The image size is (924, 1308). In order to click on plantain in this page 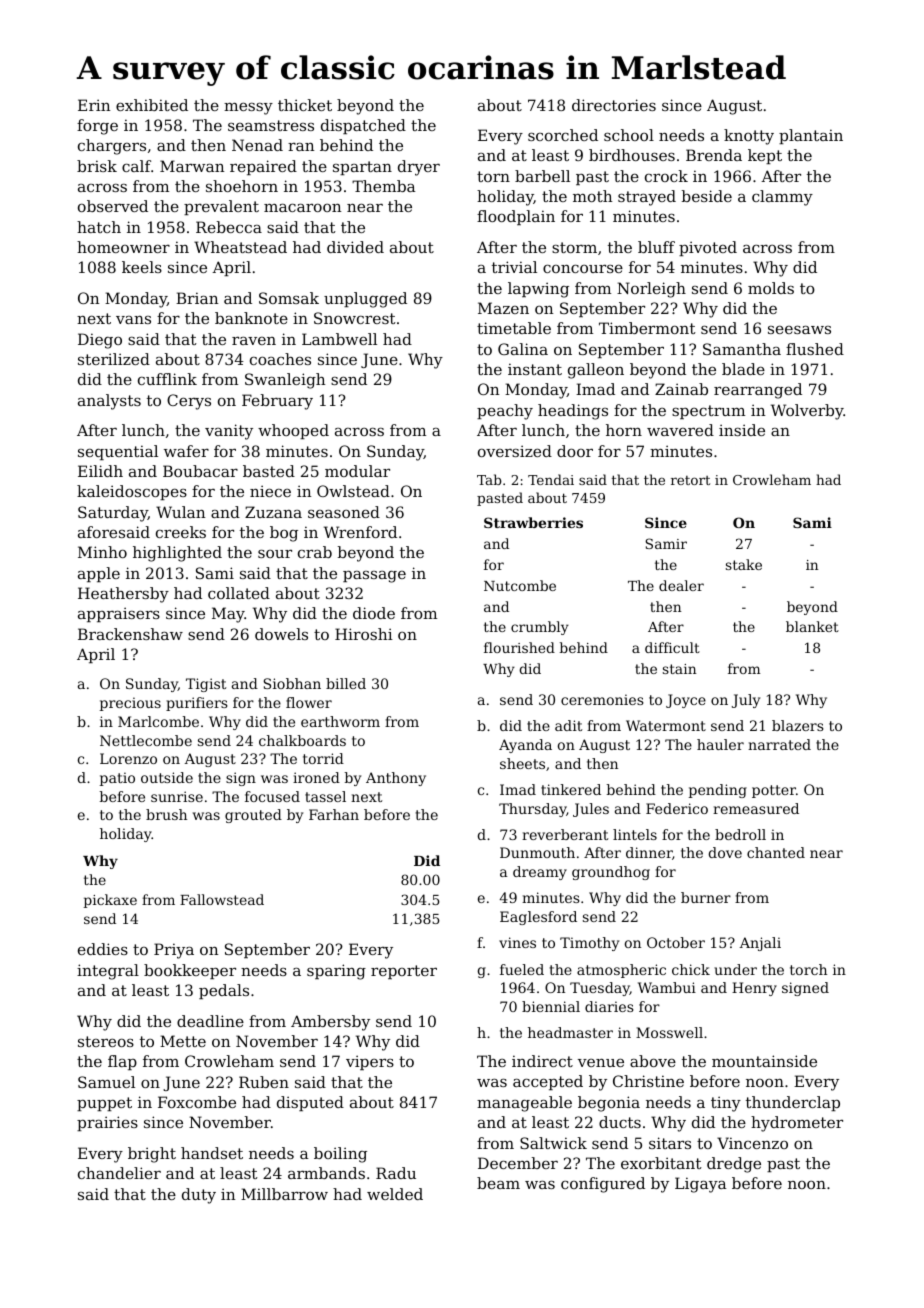, I will do `click(811, 136)`.
